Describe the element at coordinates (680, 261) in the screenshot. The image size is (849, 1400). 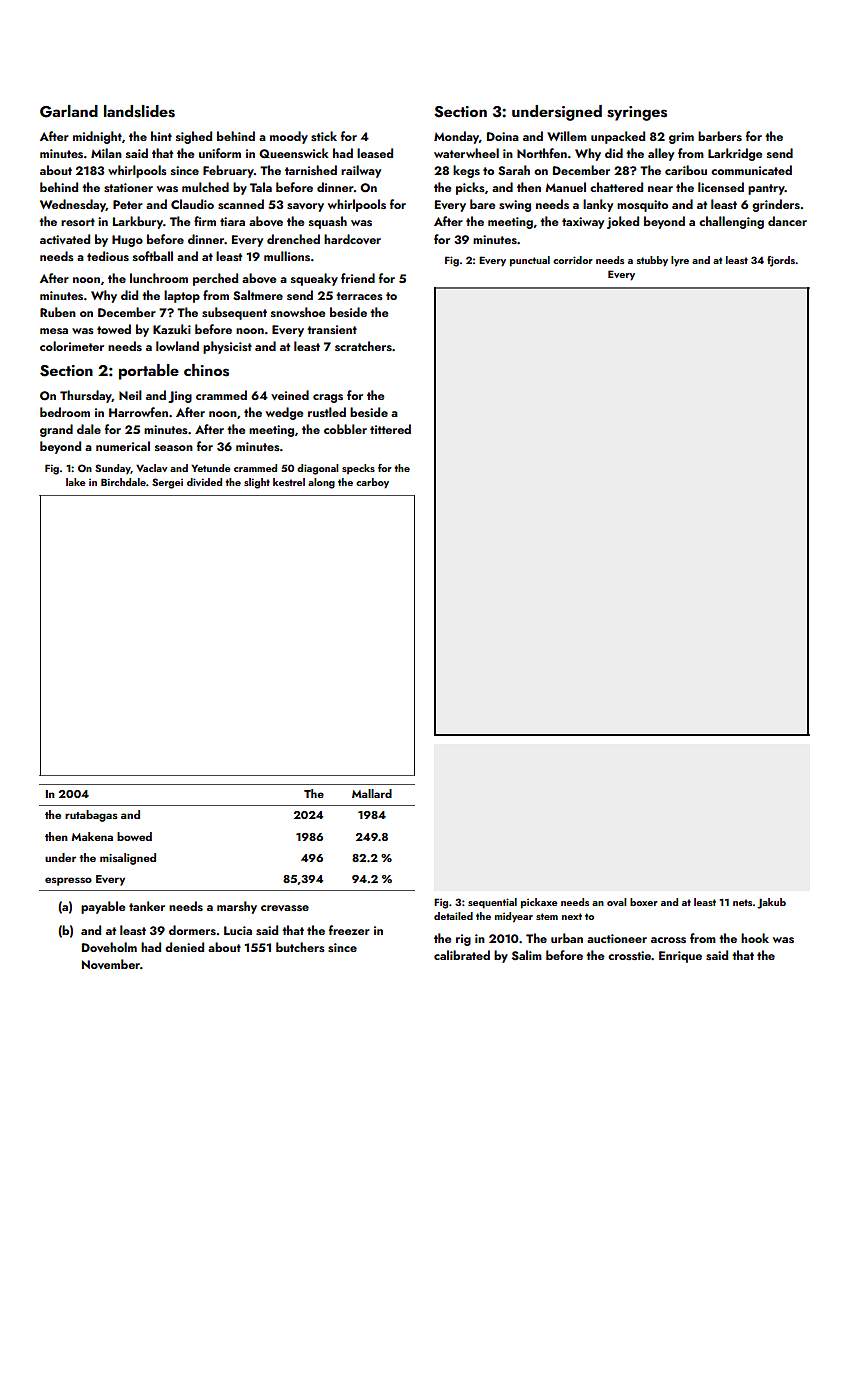
I see `lyre` at that location.
